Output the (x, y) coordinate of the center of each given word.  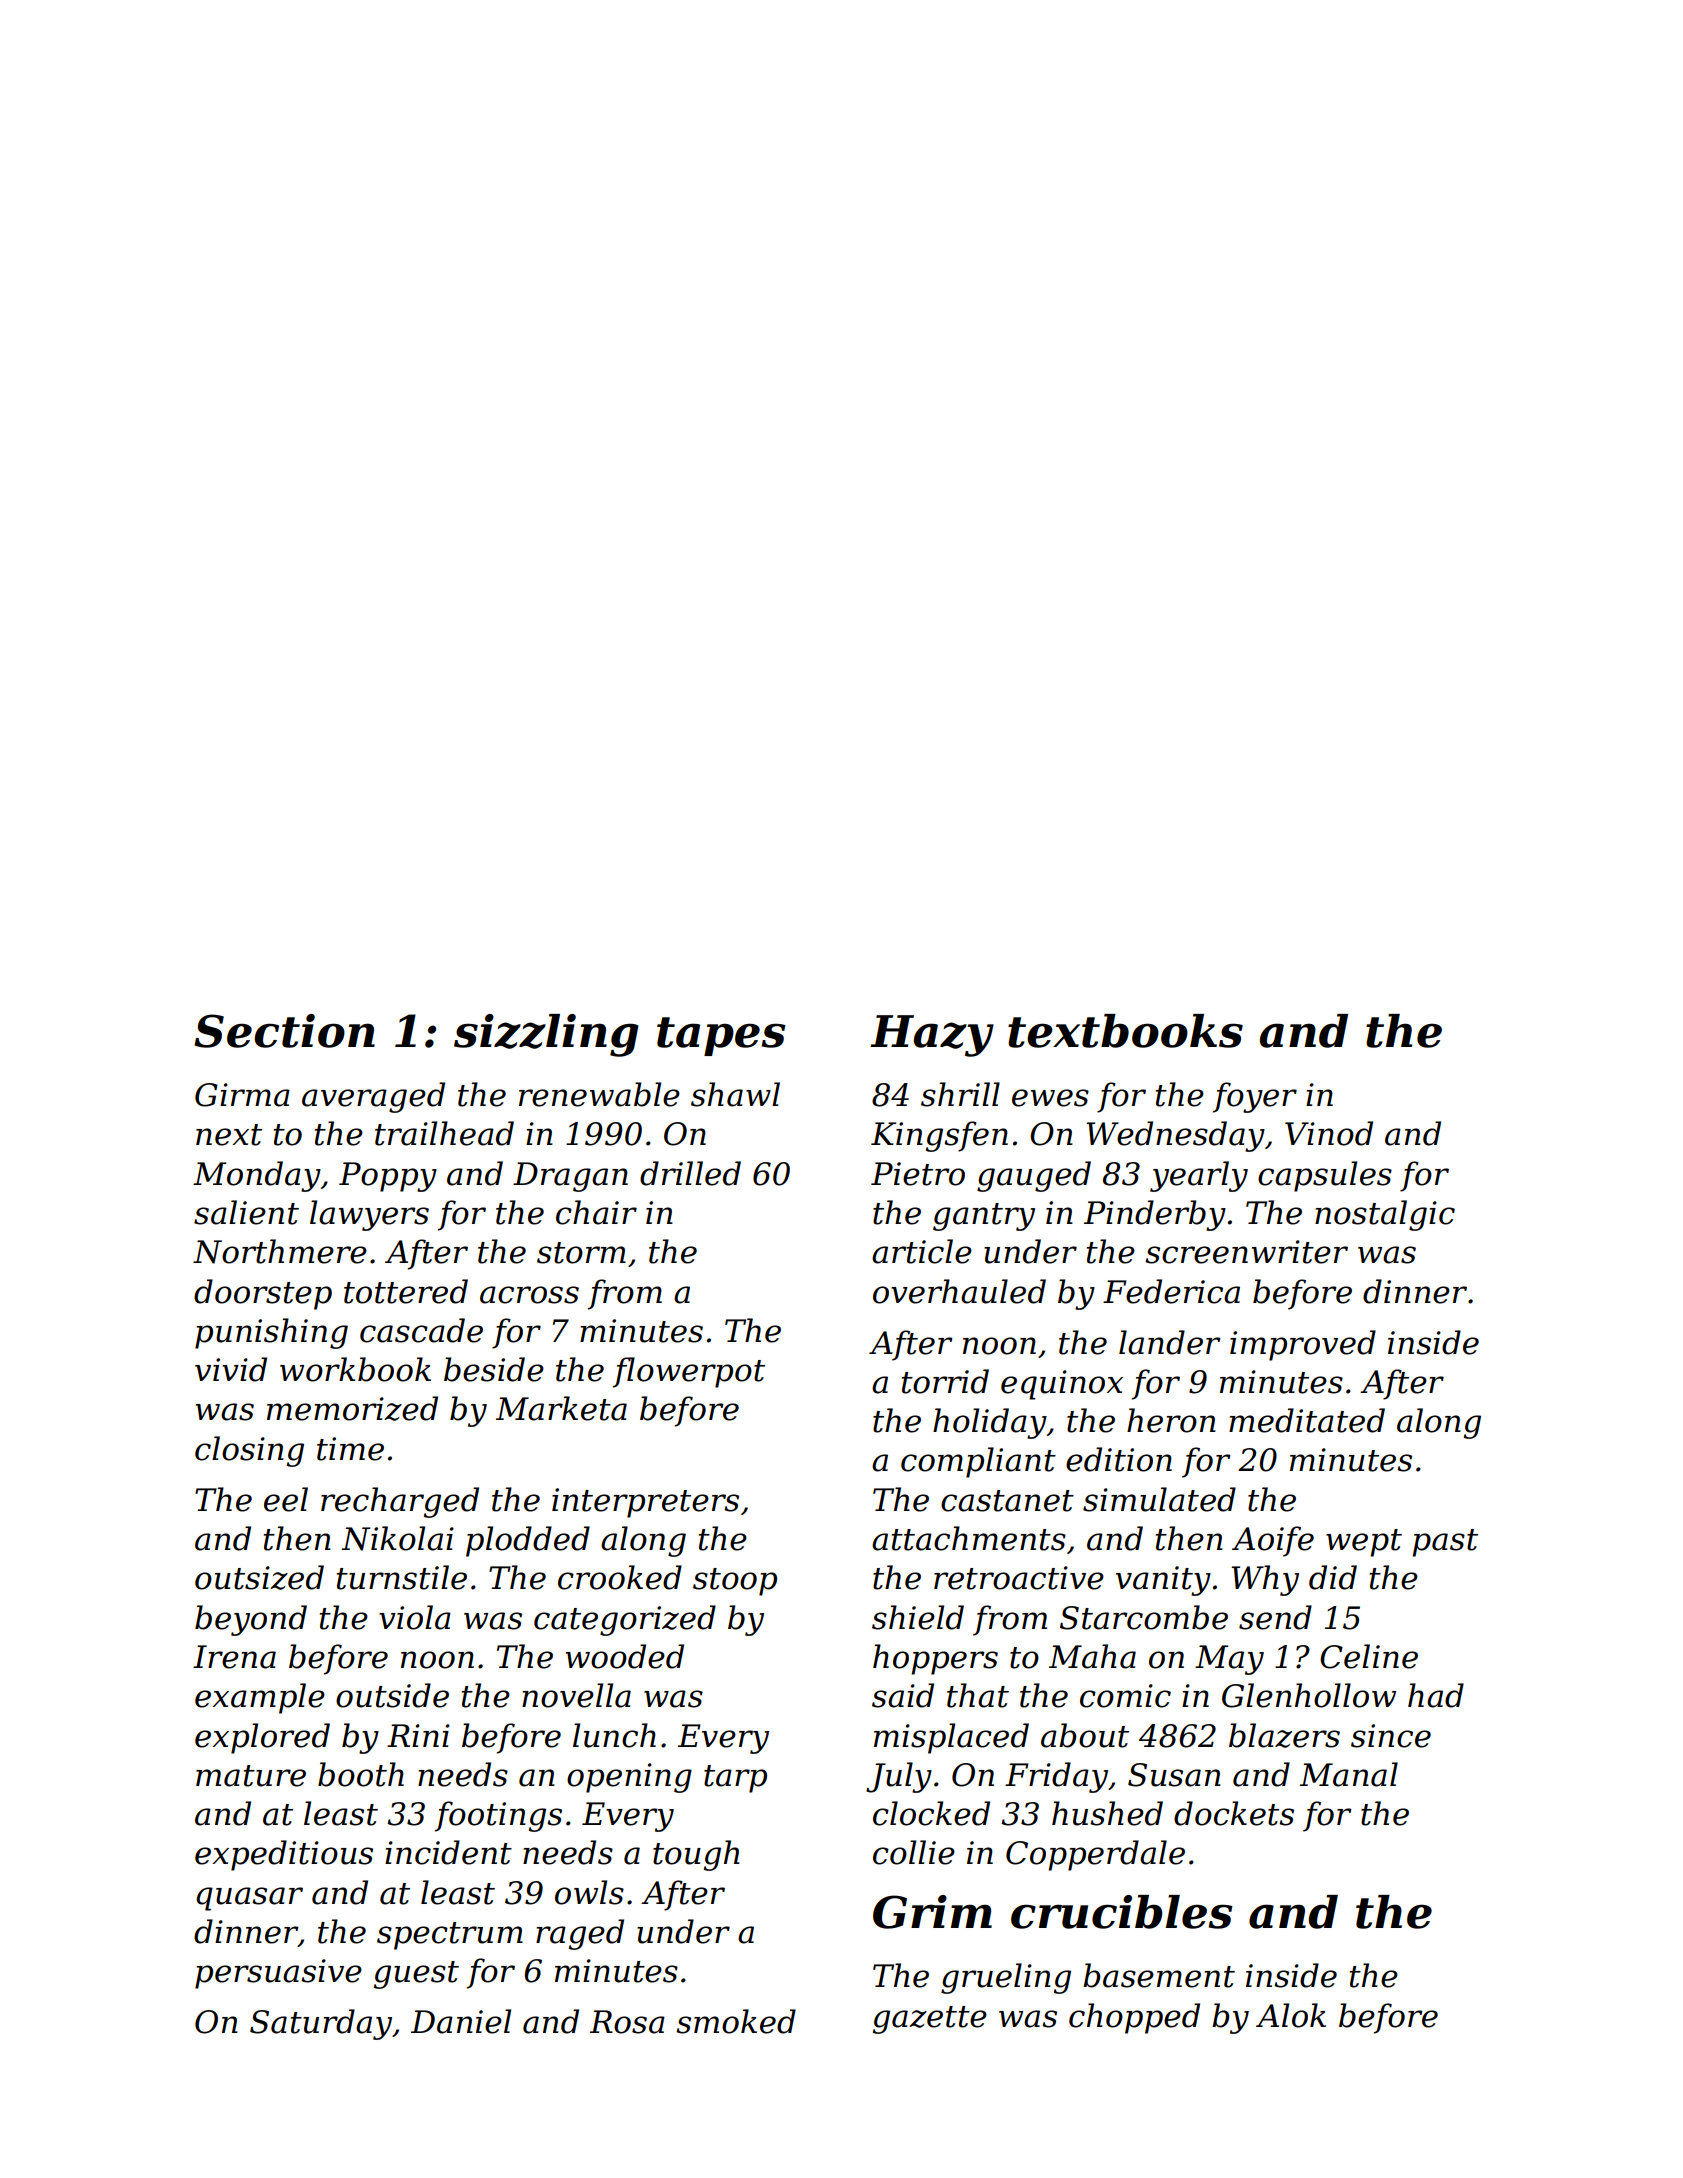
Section (284, 1031)
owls (589, 1892)
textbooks (1125, 1031)
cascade (421, 1330)
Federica (1171, 1291)
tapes (721, 1036)
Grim (932, 1912)
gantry (984, 1217)
